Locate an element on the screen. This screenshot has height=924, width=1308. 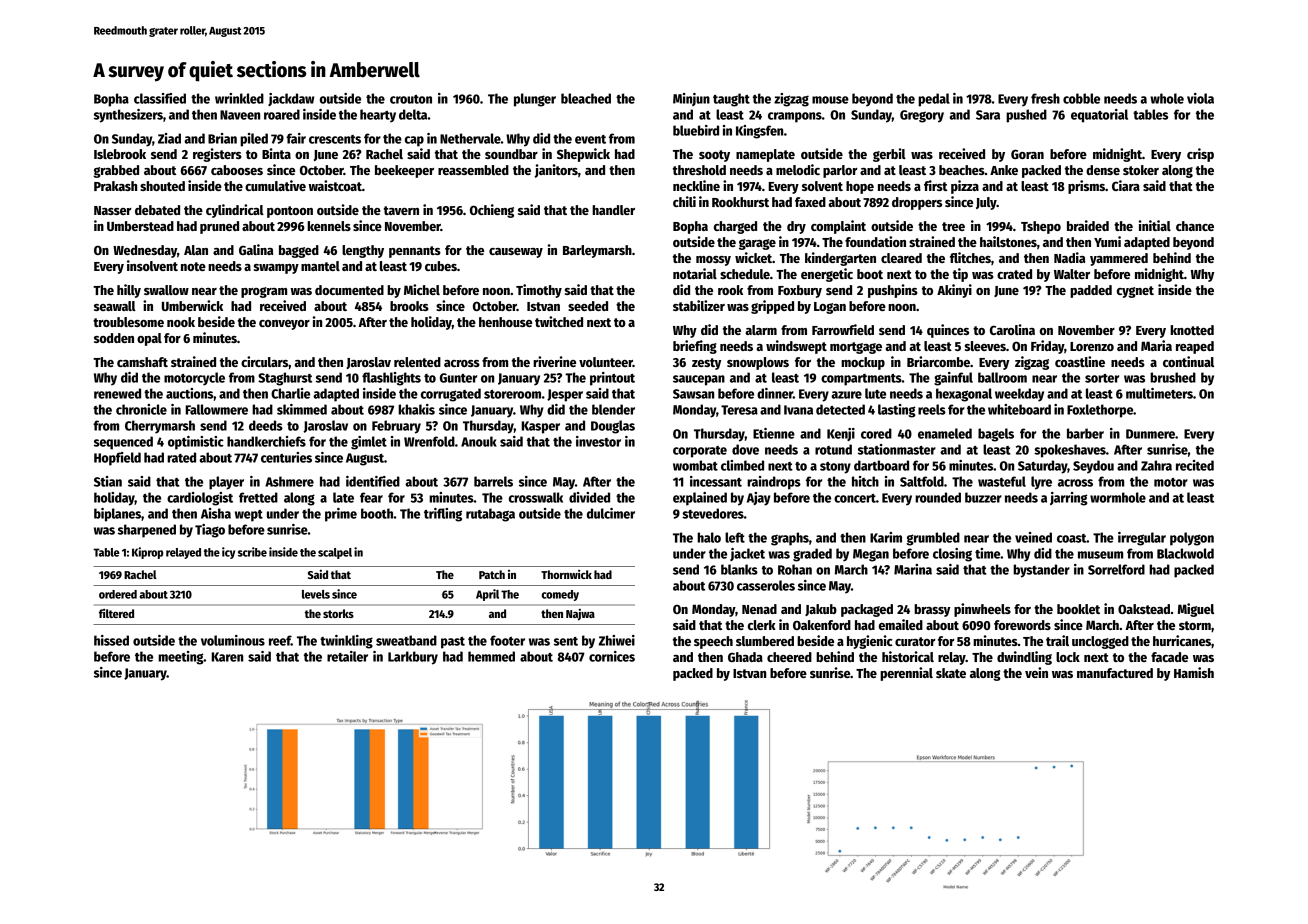
henhouse is located at coordinates (505, 322).
